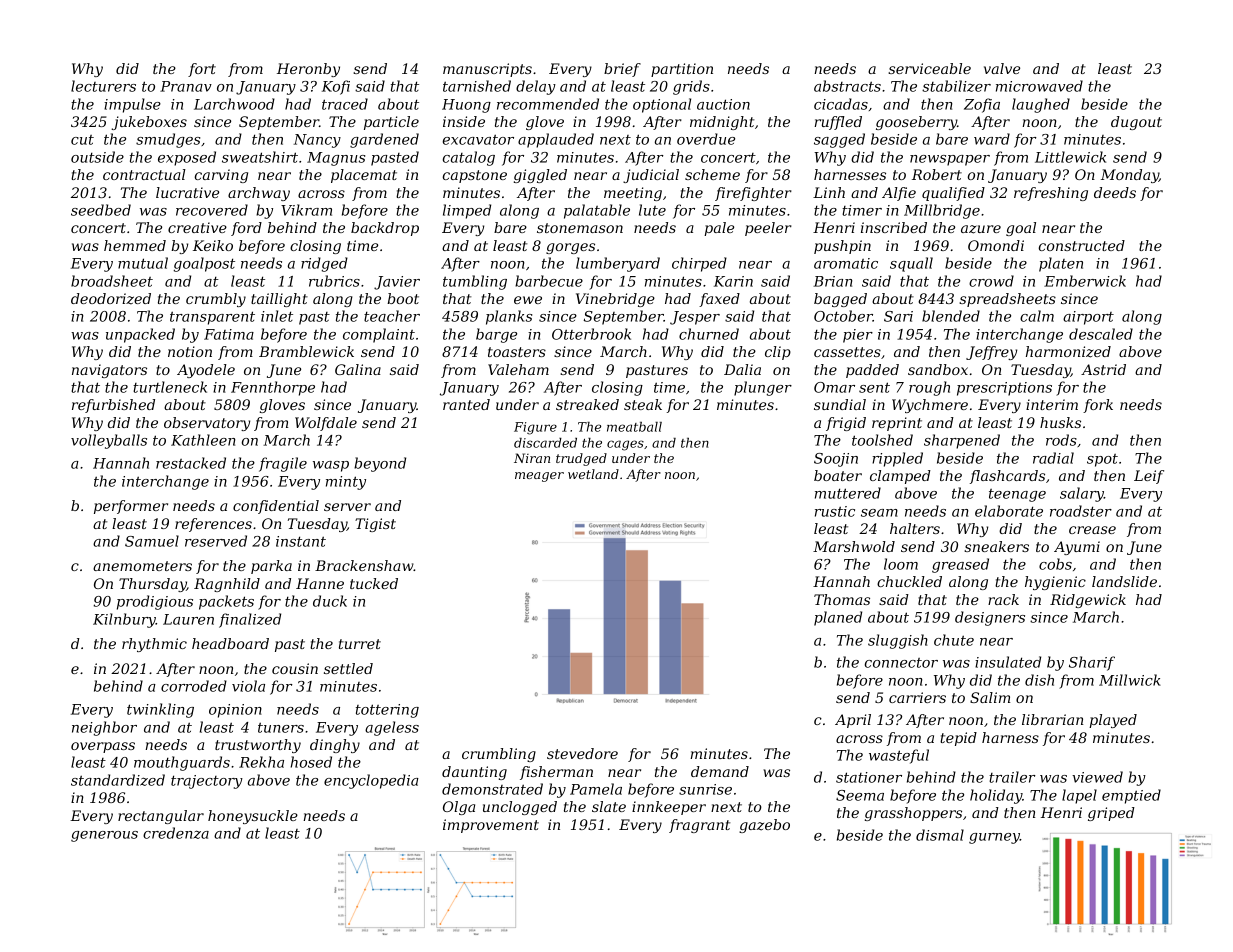  Describe the element at coordinates (221, 176) in the screenshot. I see `carving` at that location.
